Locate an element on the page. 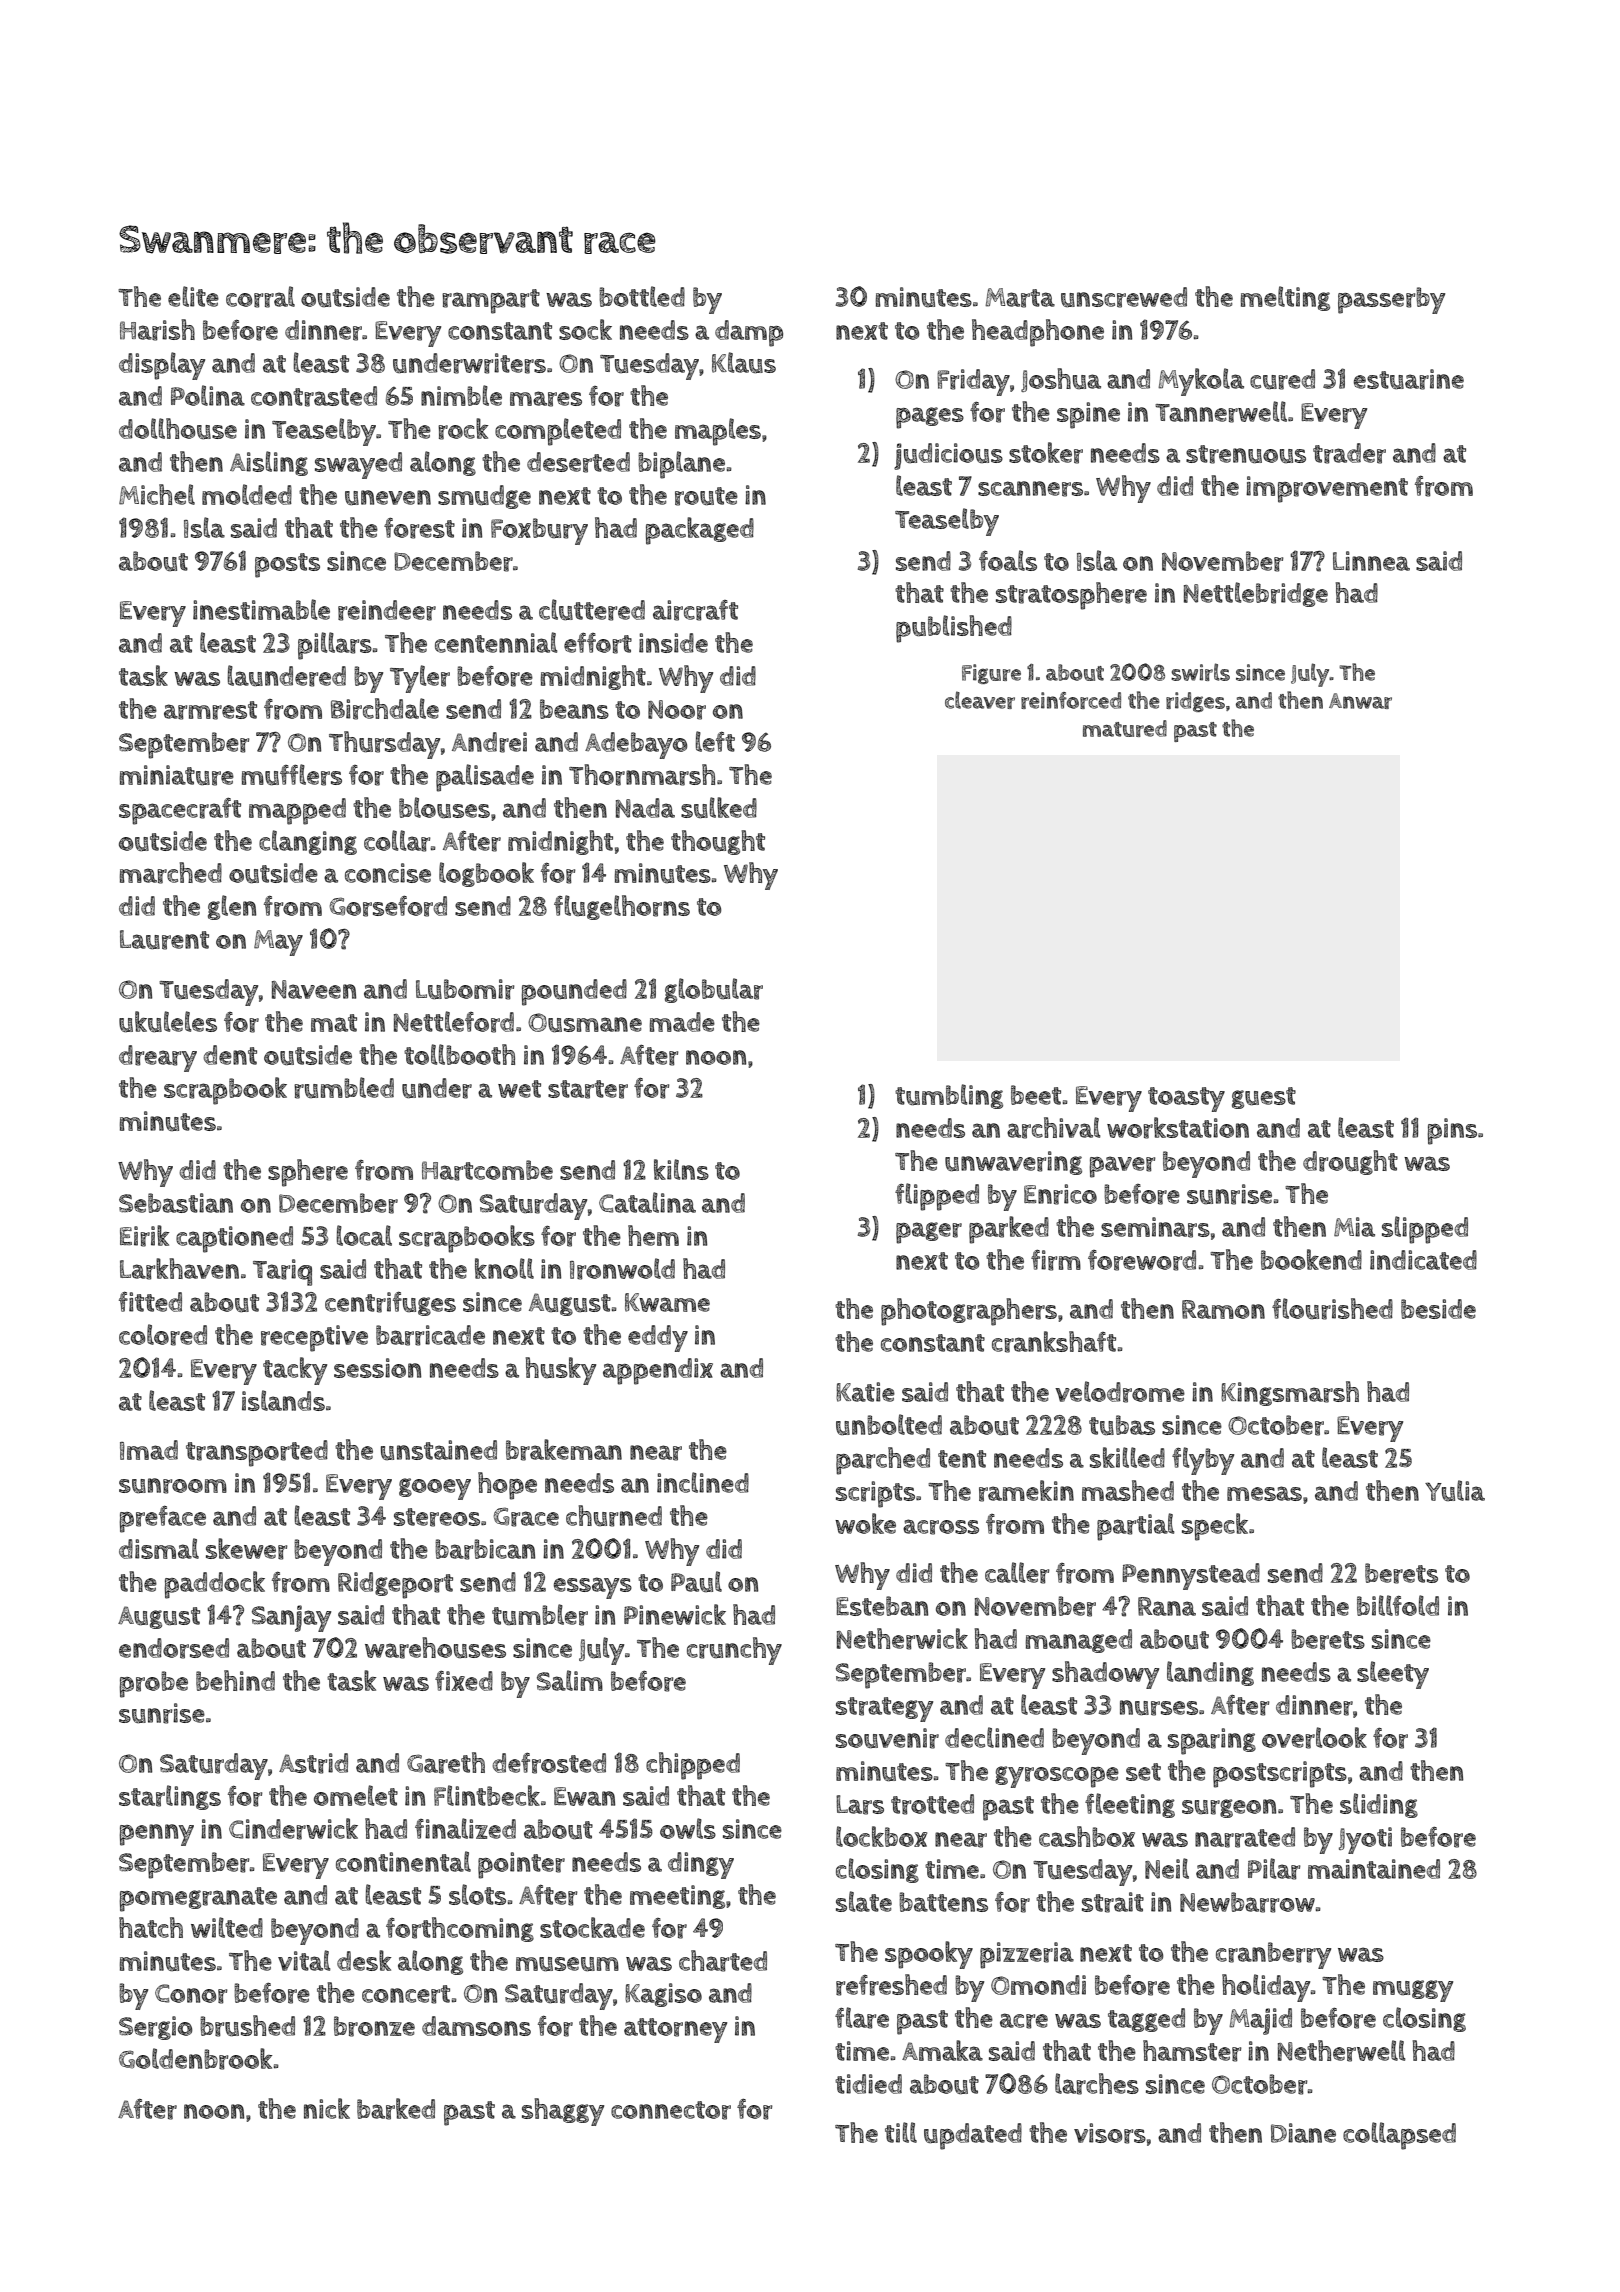 This document has height=2292, width=1620. elite is located at coordinates (193, 296).
